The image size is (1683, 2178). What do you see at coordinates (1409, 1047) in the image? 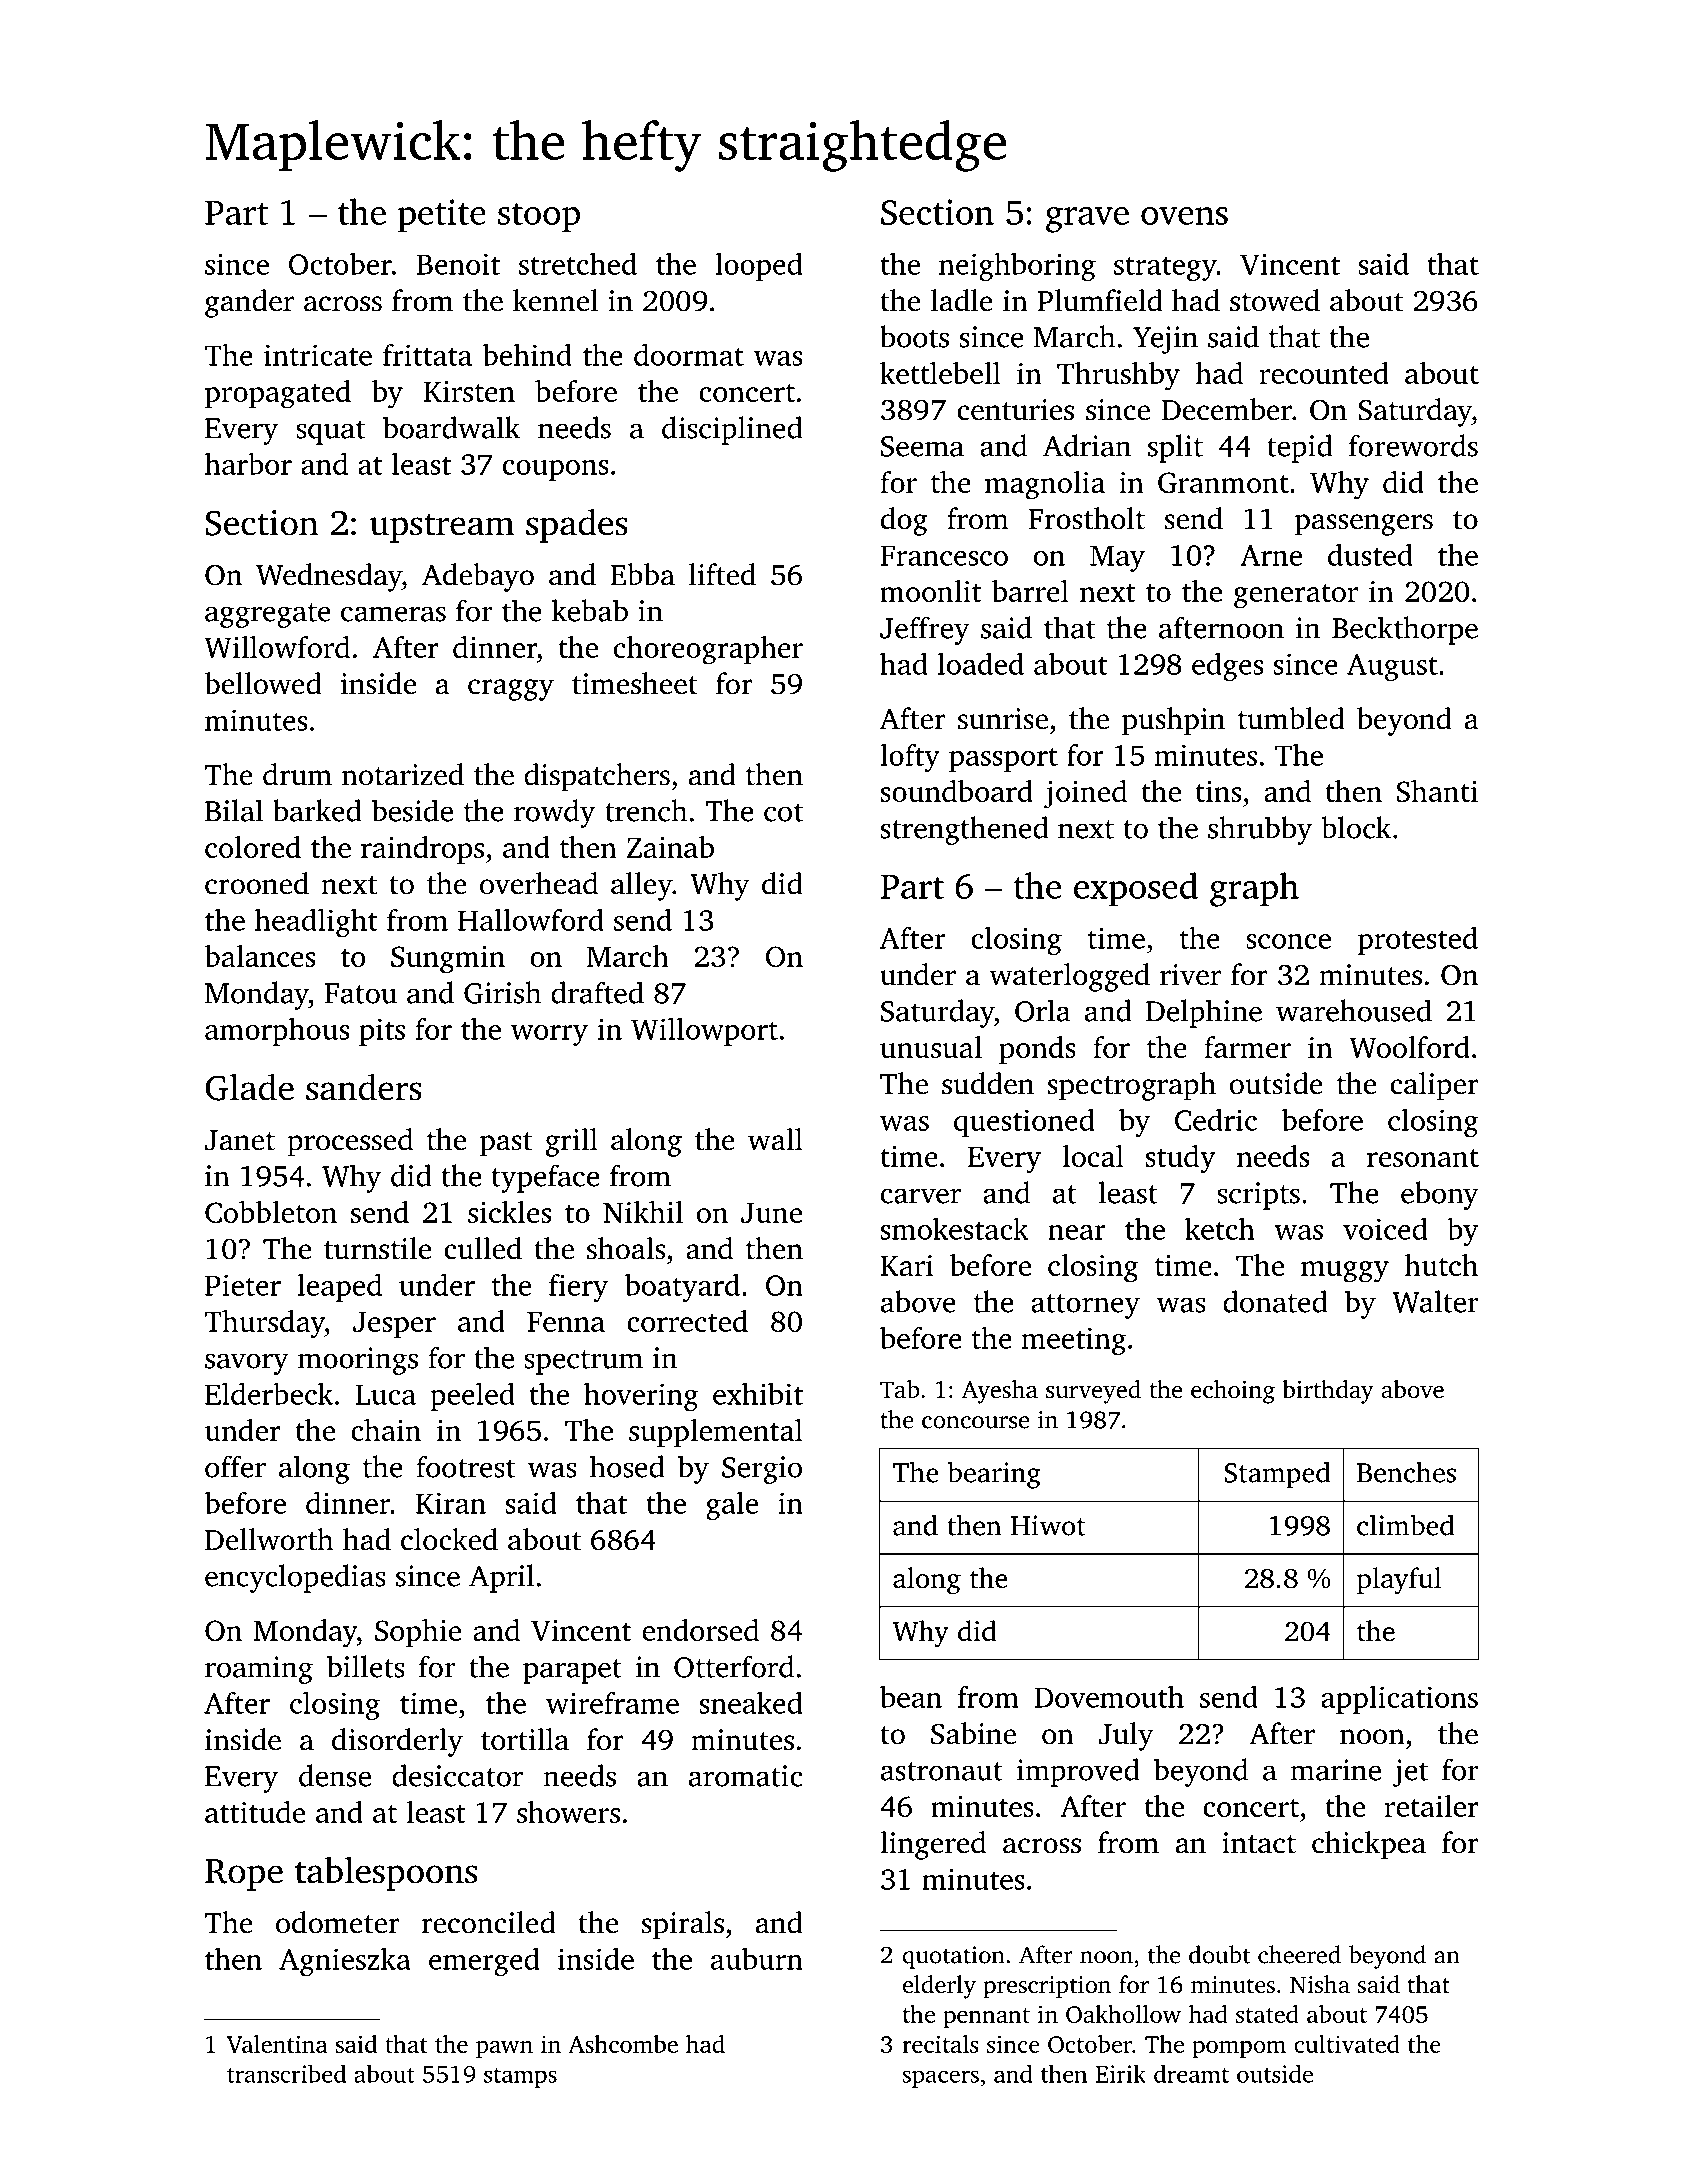
I see `Woolford` at bounding box center [1409, 1047].
